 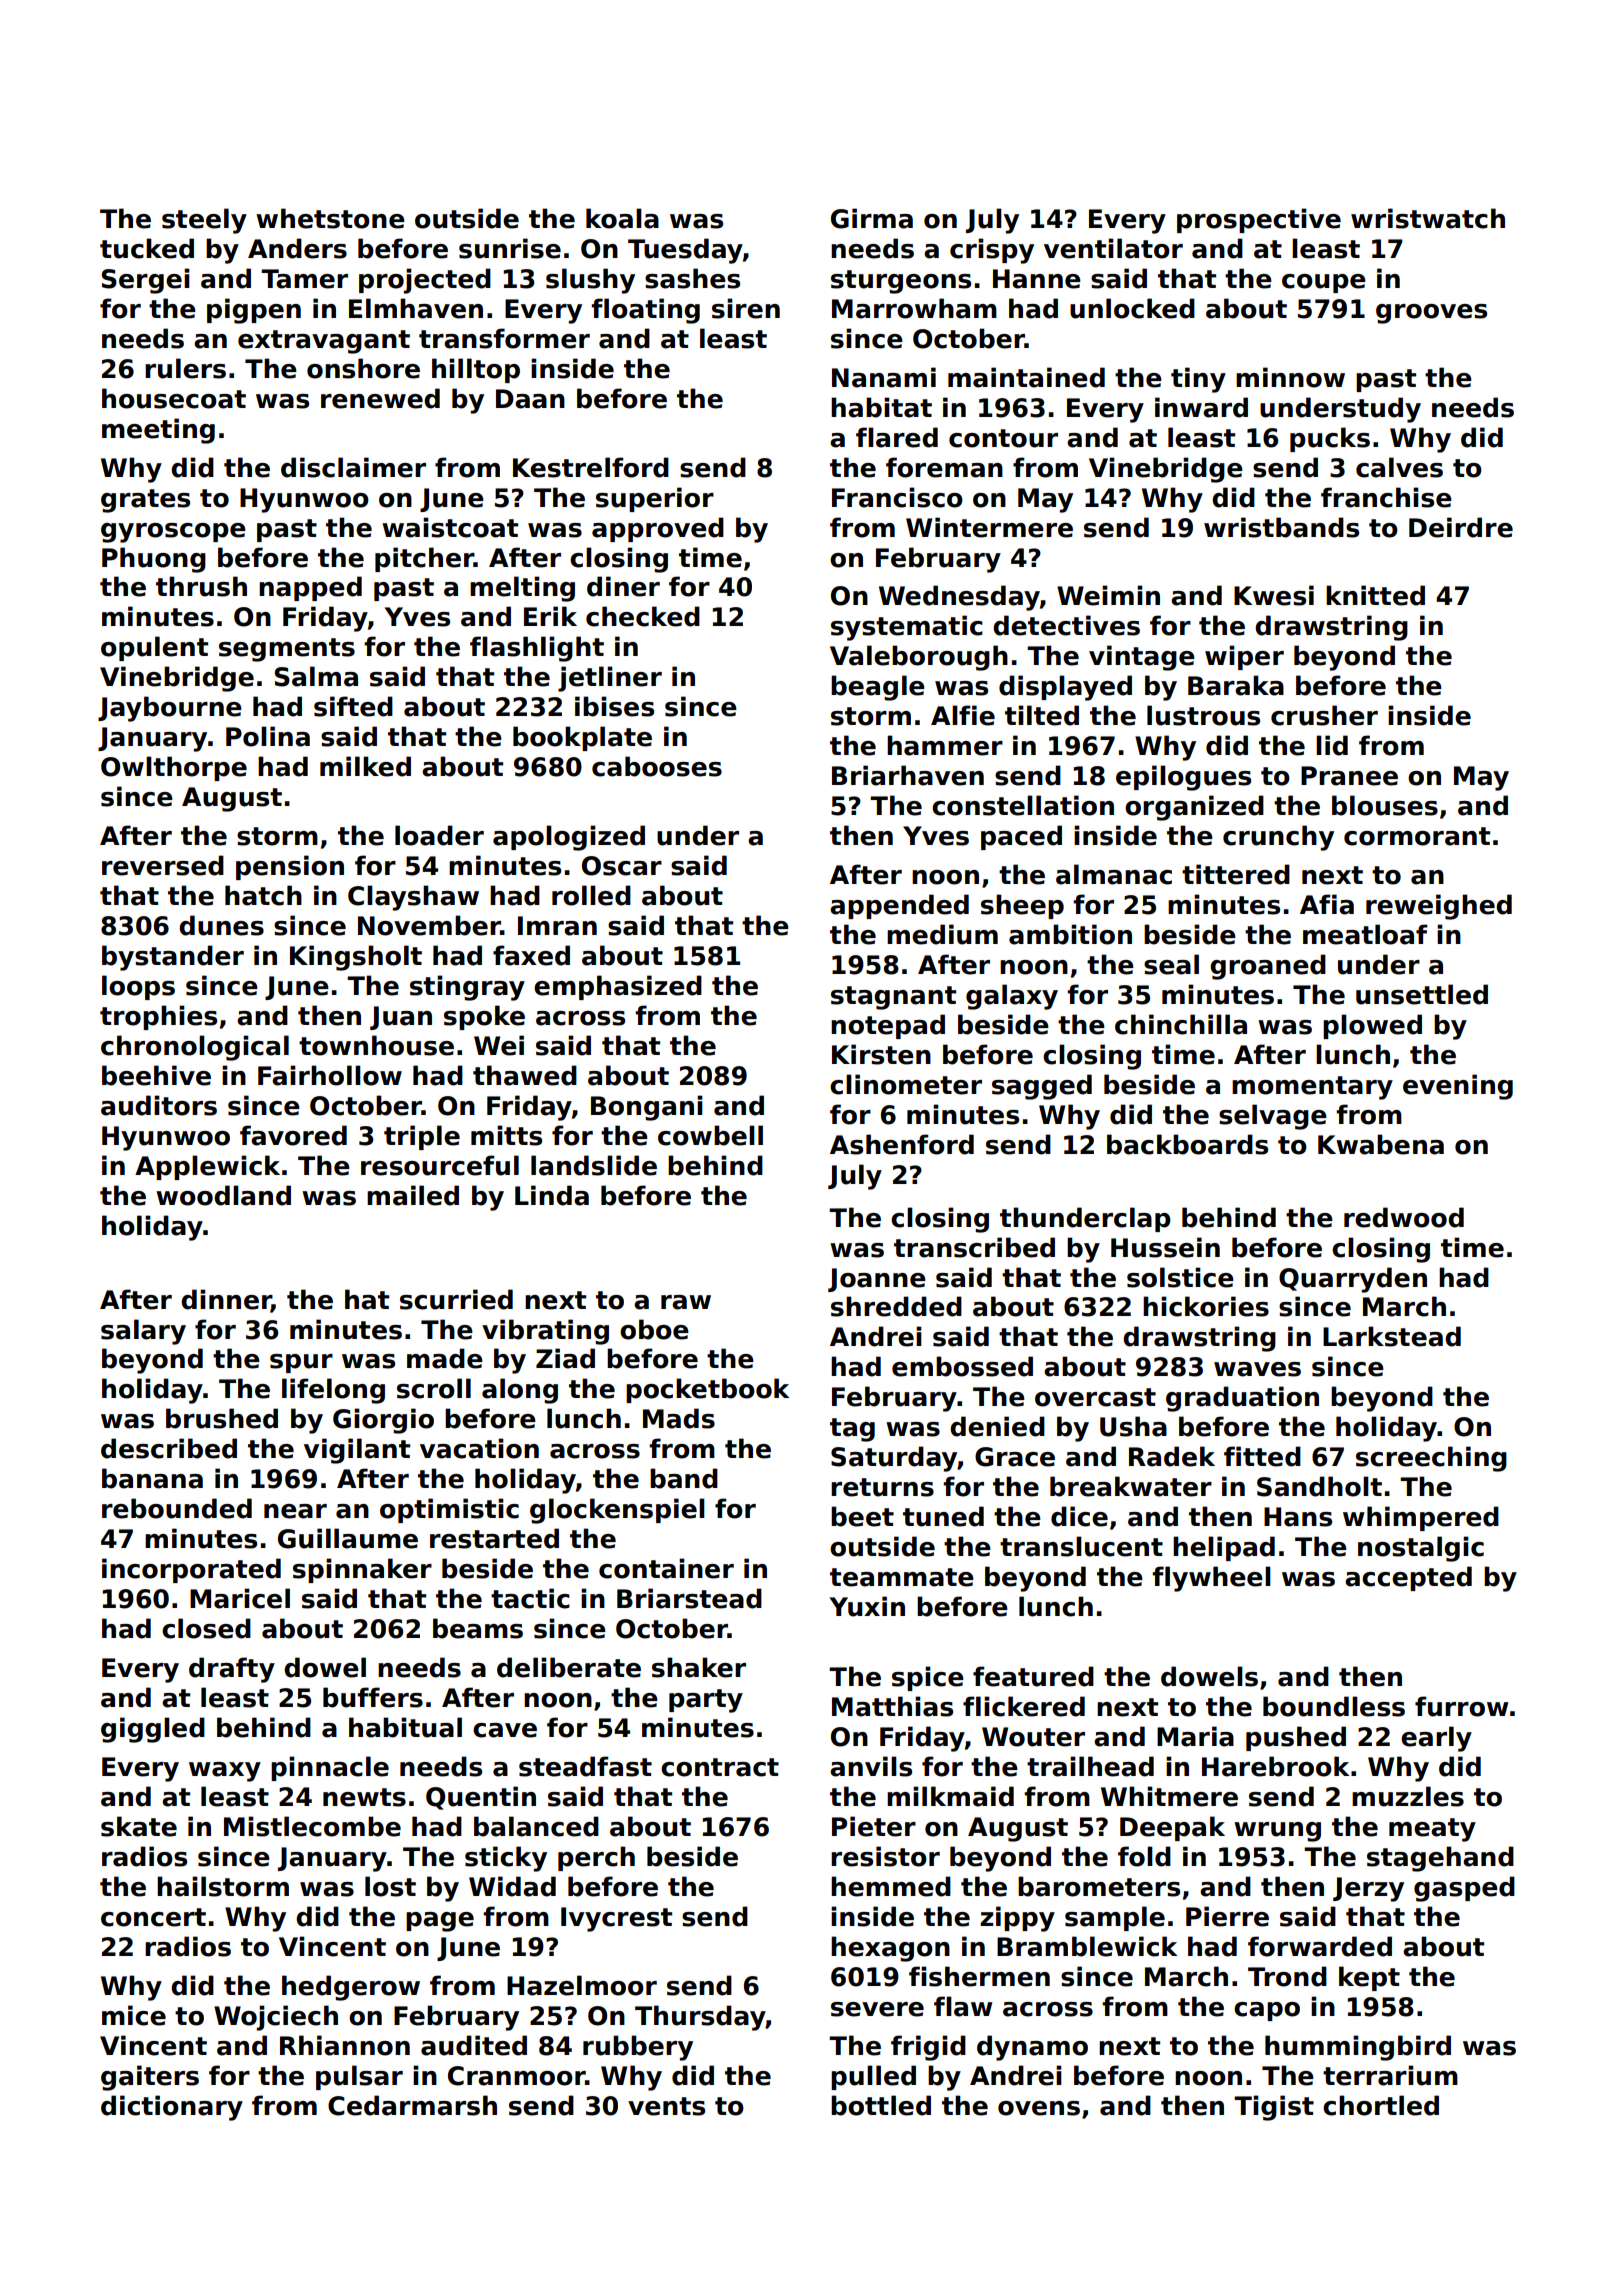 I want to click on glockenspiel, so click(x=617, y=1511).
